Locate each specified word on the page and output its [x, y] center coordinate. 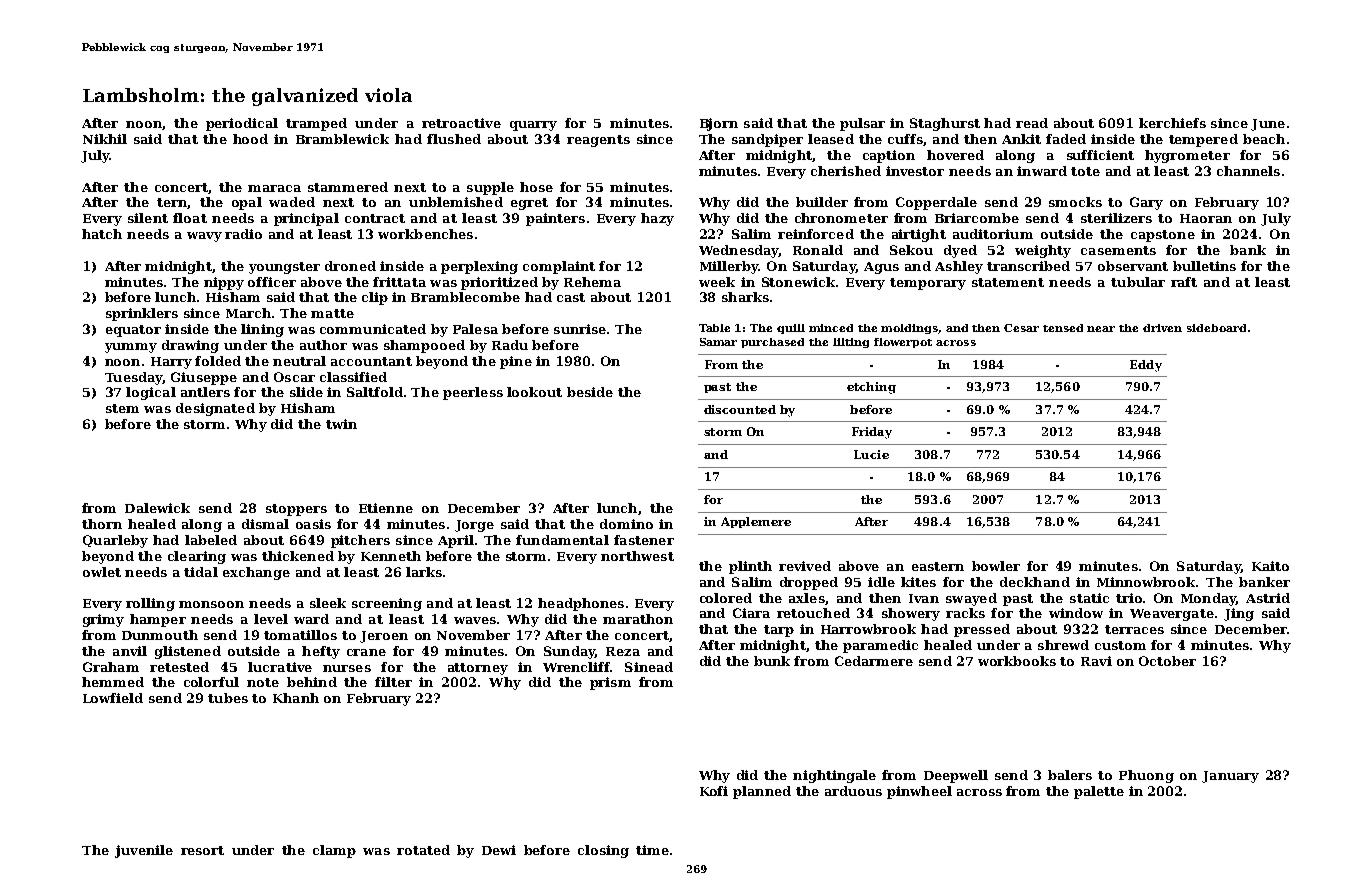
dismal [265, 524]
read [1032, 123]
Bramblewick [342, 139]
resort [202, 850]
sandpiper [767, 140]
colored [726, 598]
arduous [853, 791]
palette [1099, 792]
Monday [1208, 599]
